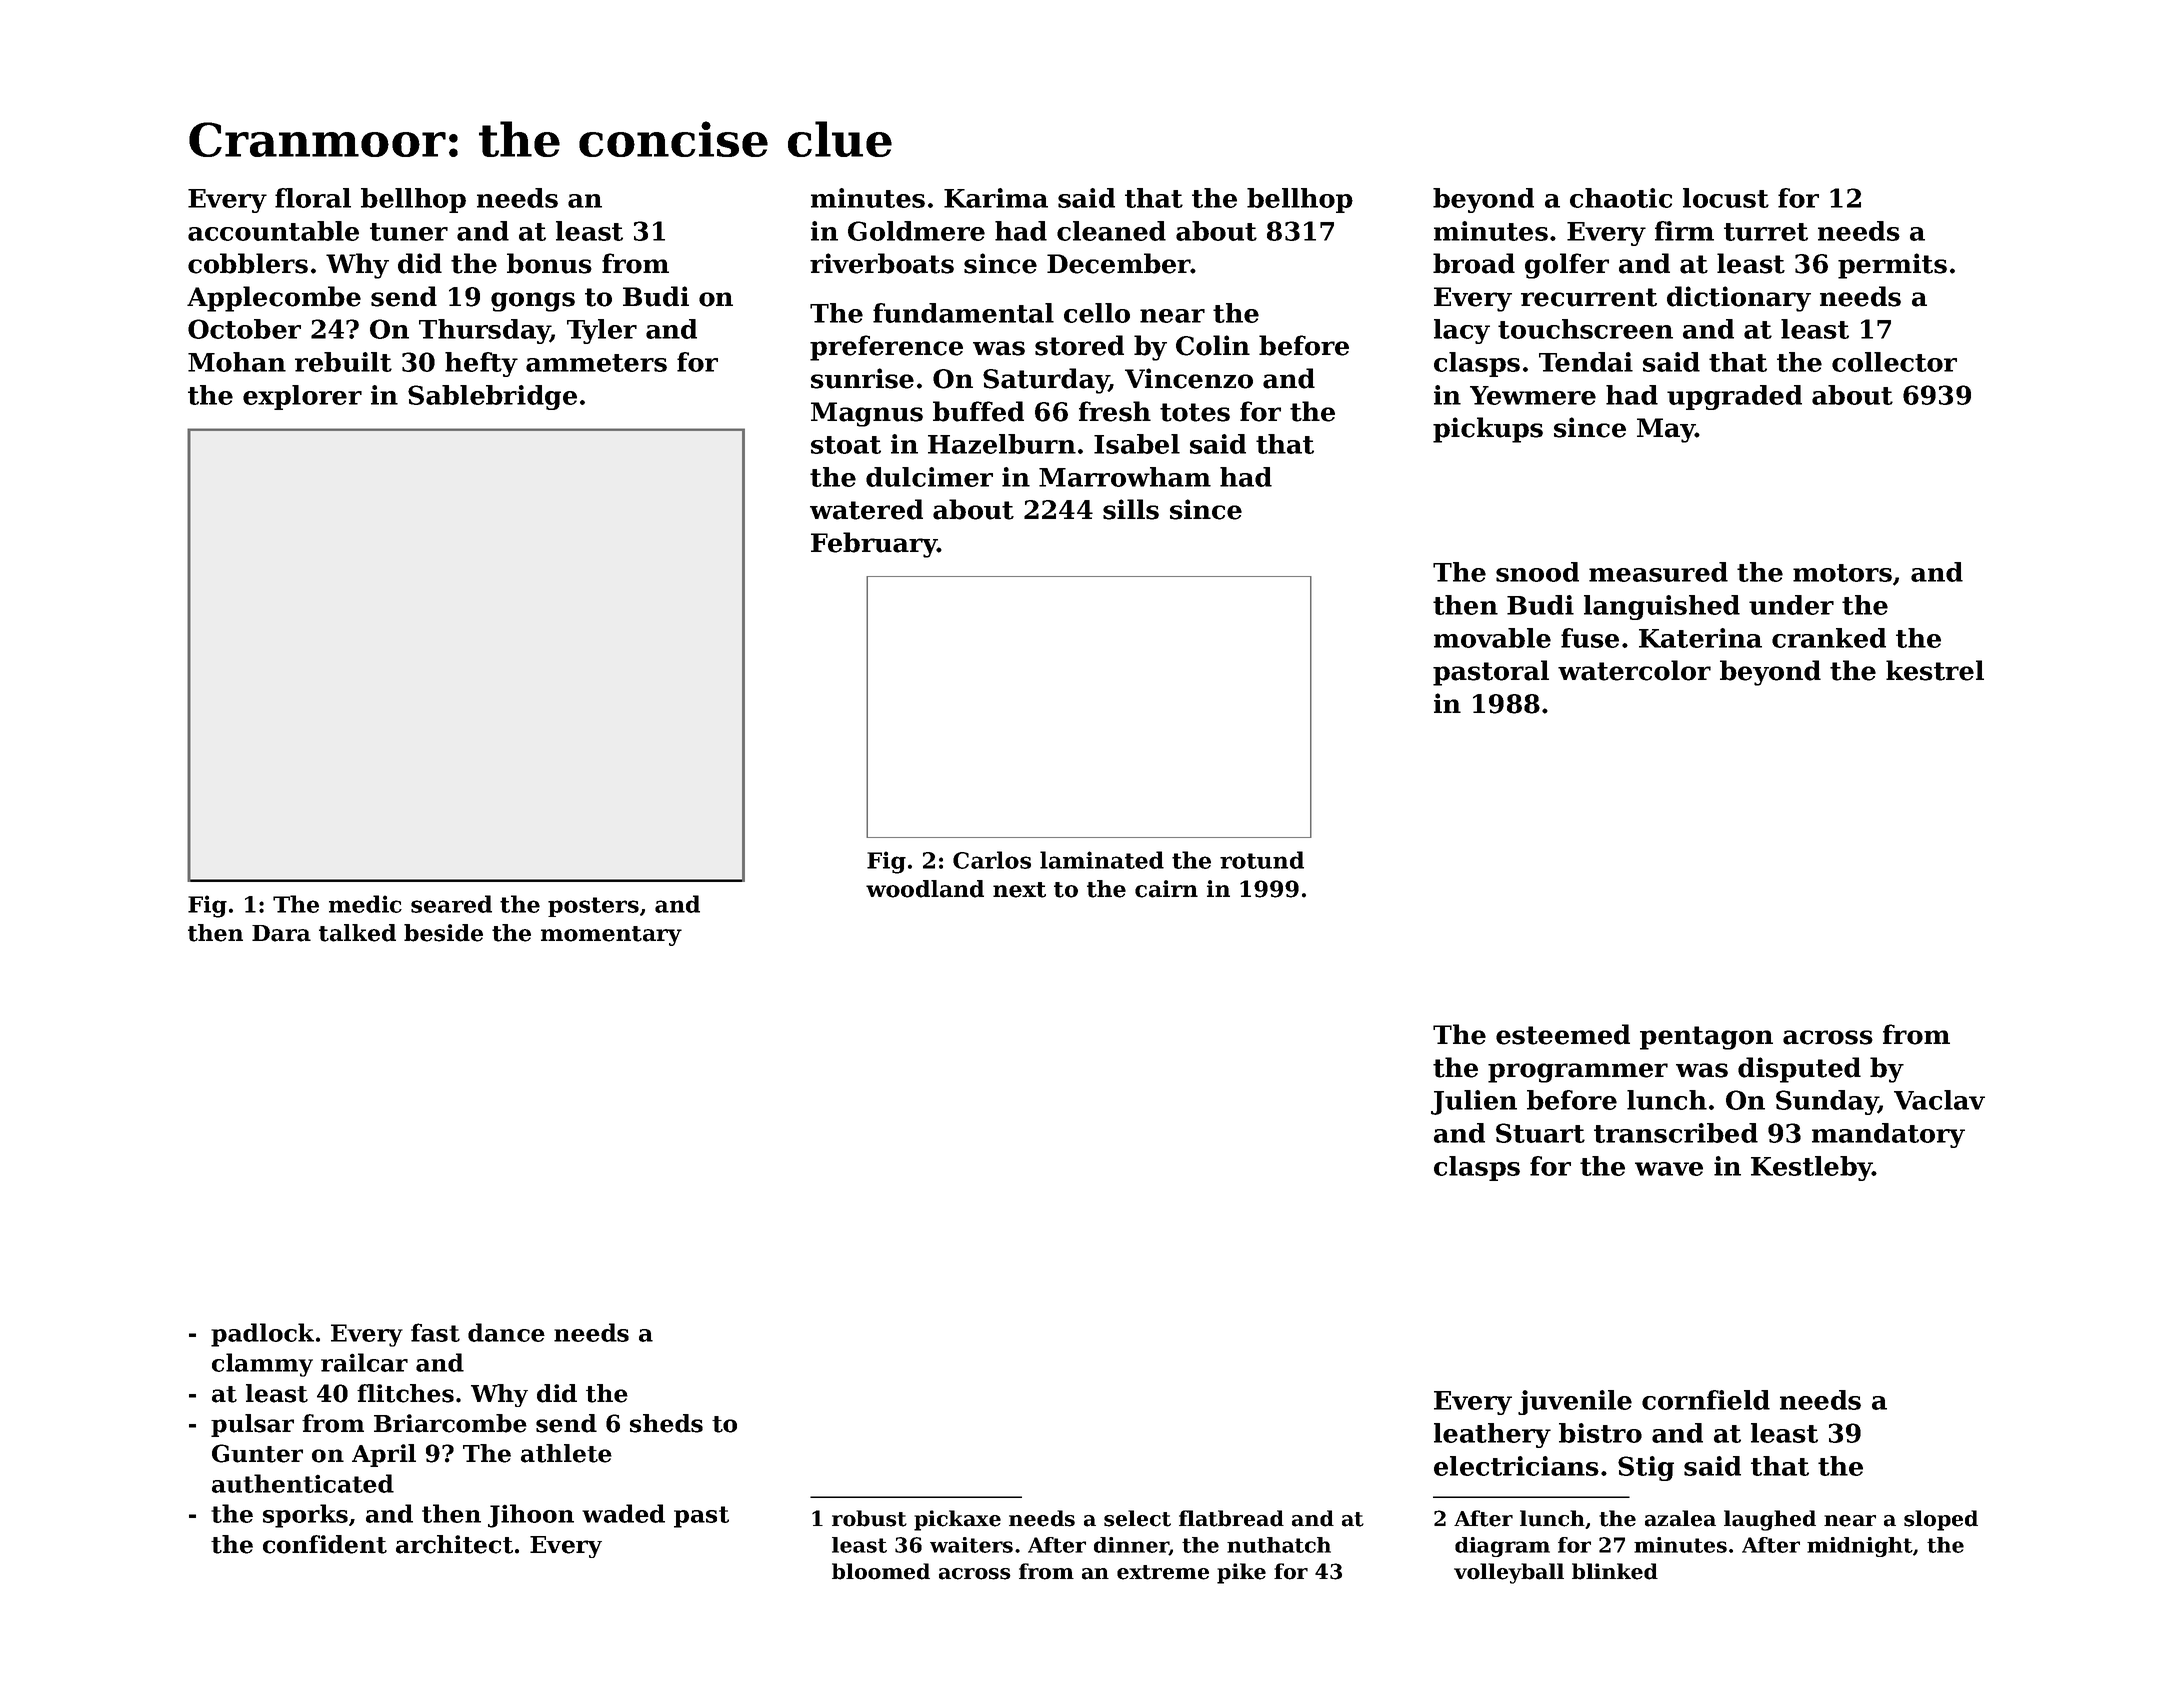  I want to click on Isabel, so click(1137, 444).
